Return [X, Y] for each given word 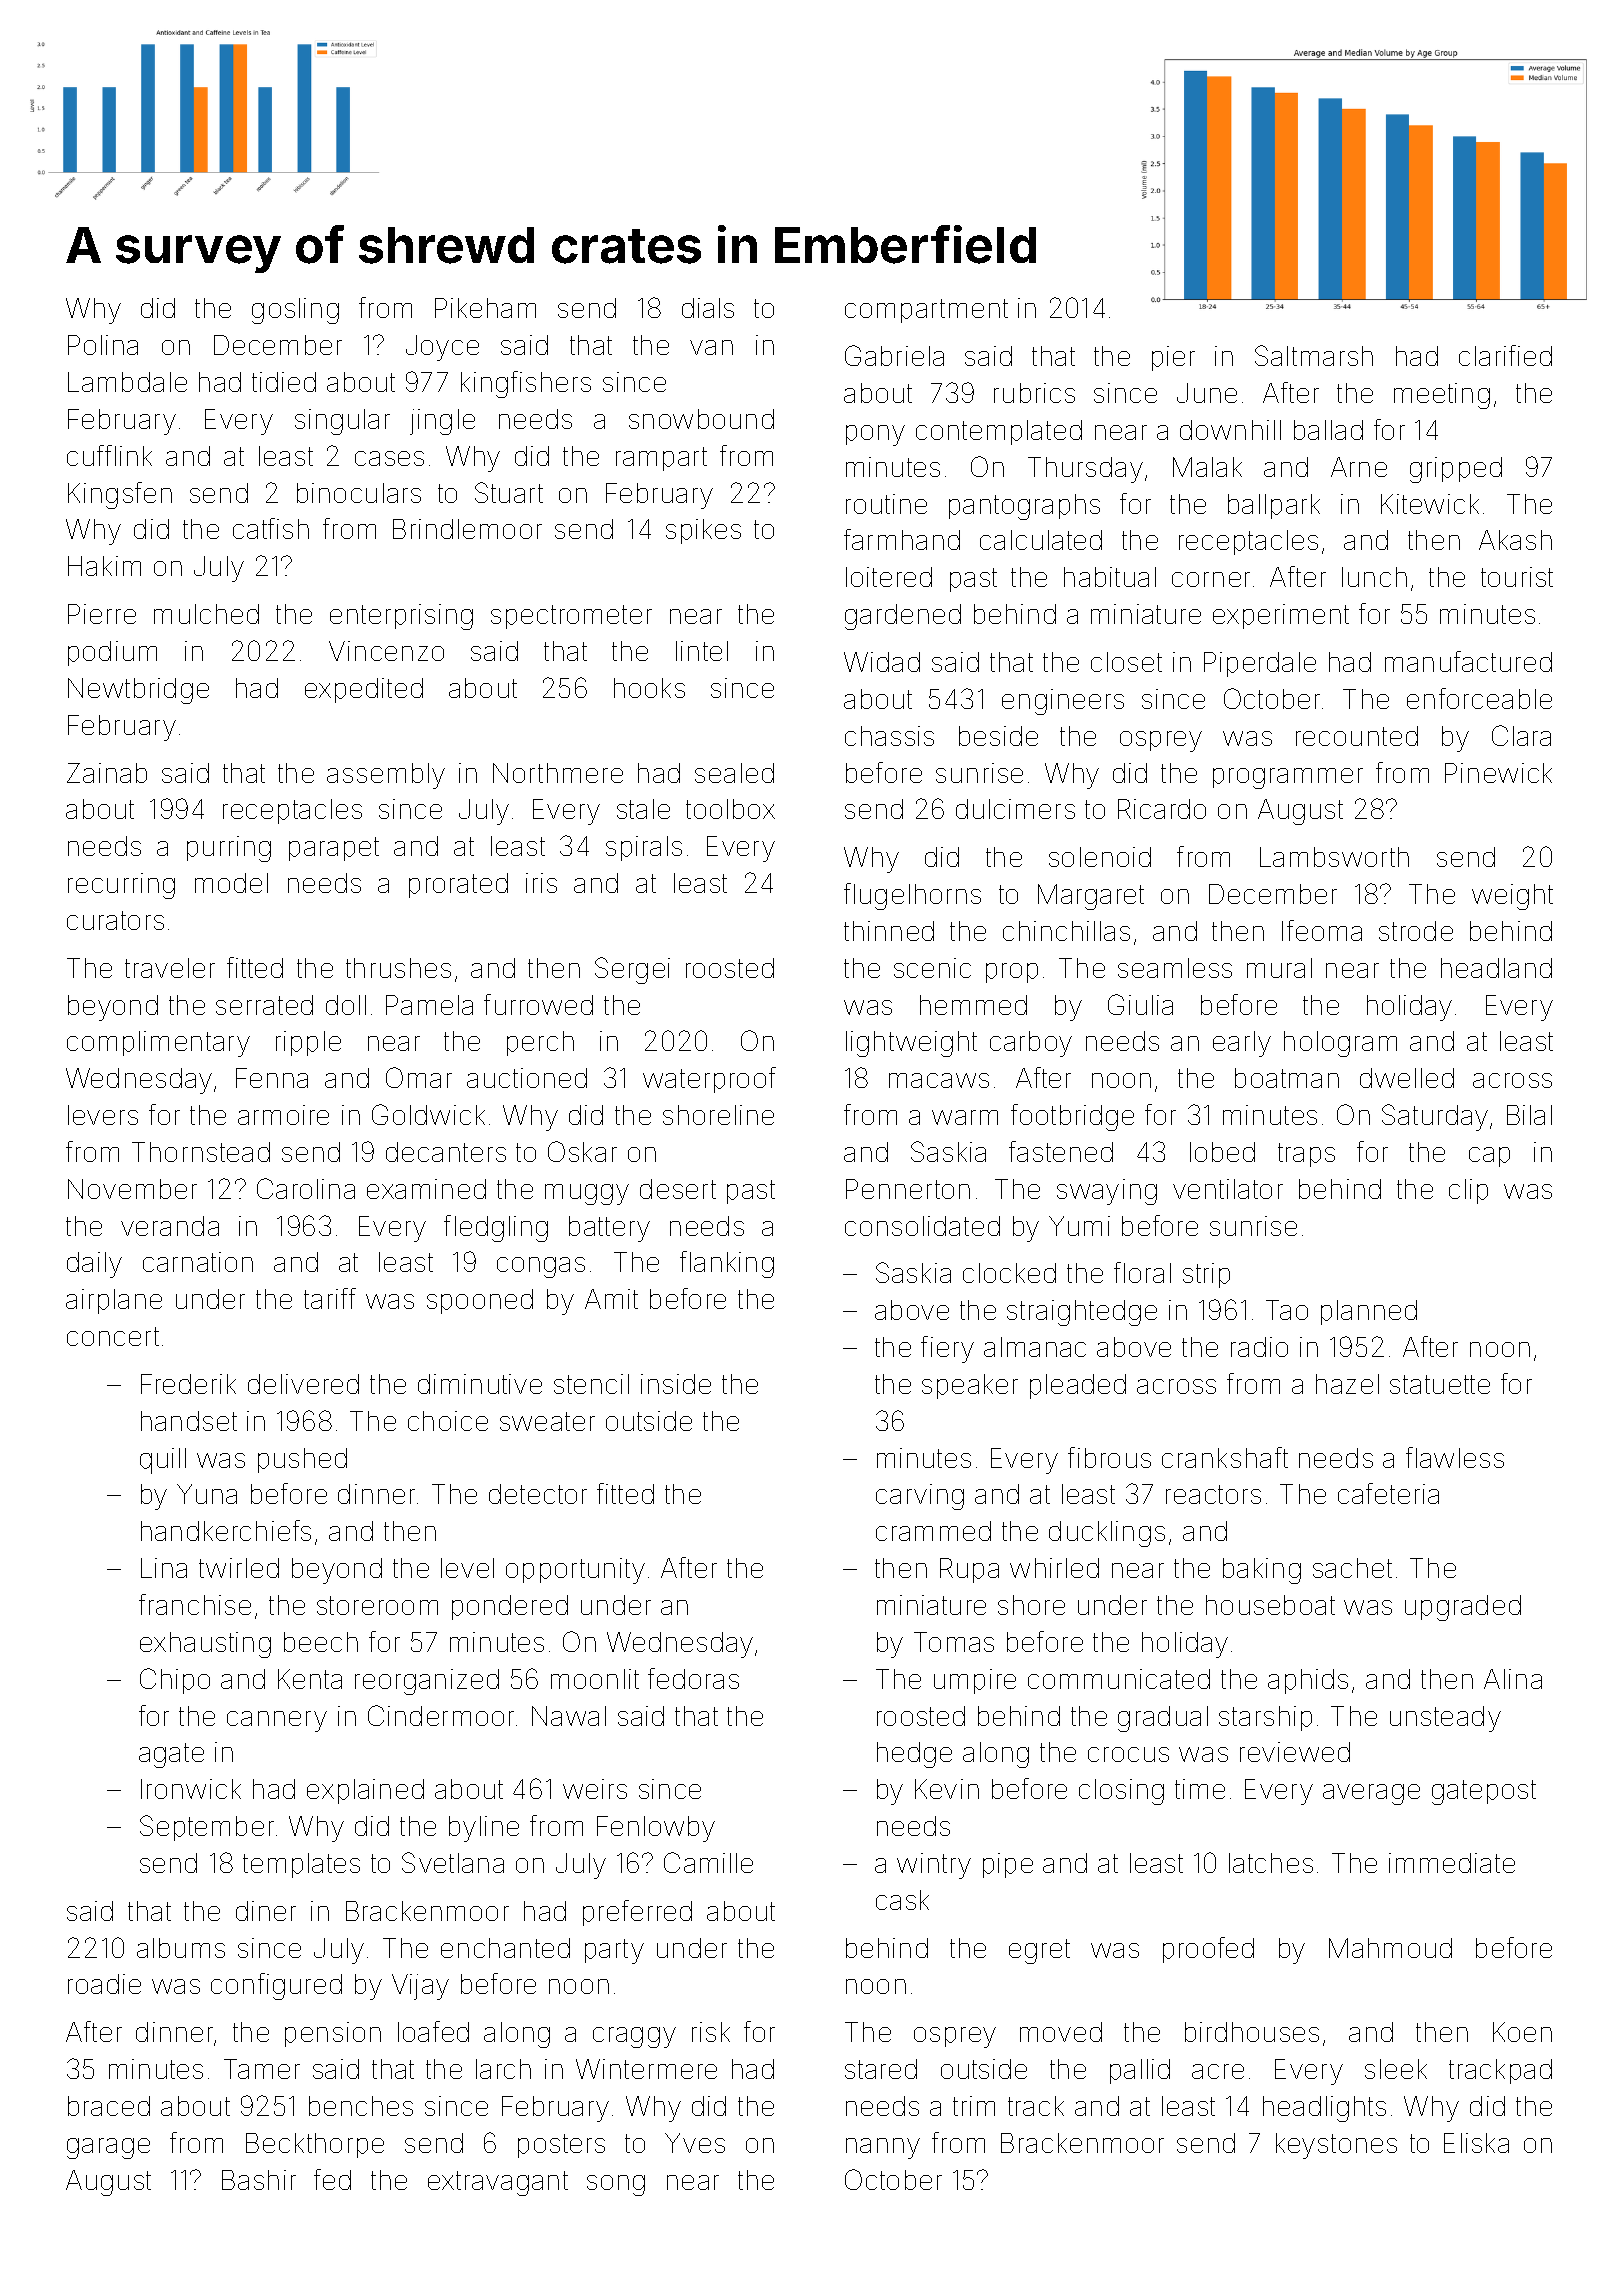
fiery [947, 1349]
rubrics [1034, 393]
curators [115, 920]
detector [538, 1494]
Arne [1359, 467]
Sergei [632, 970]
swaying [1107, 1192]
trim [974, 2106]
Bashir [259, 2180]
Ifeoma [1322, 930]
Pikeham [485, 308]
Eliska [1476, 2143]
